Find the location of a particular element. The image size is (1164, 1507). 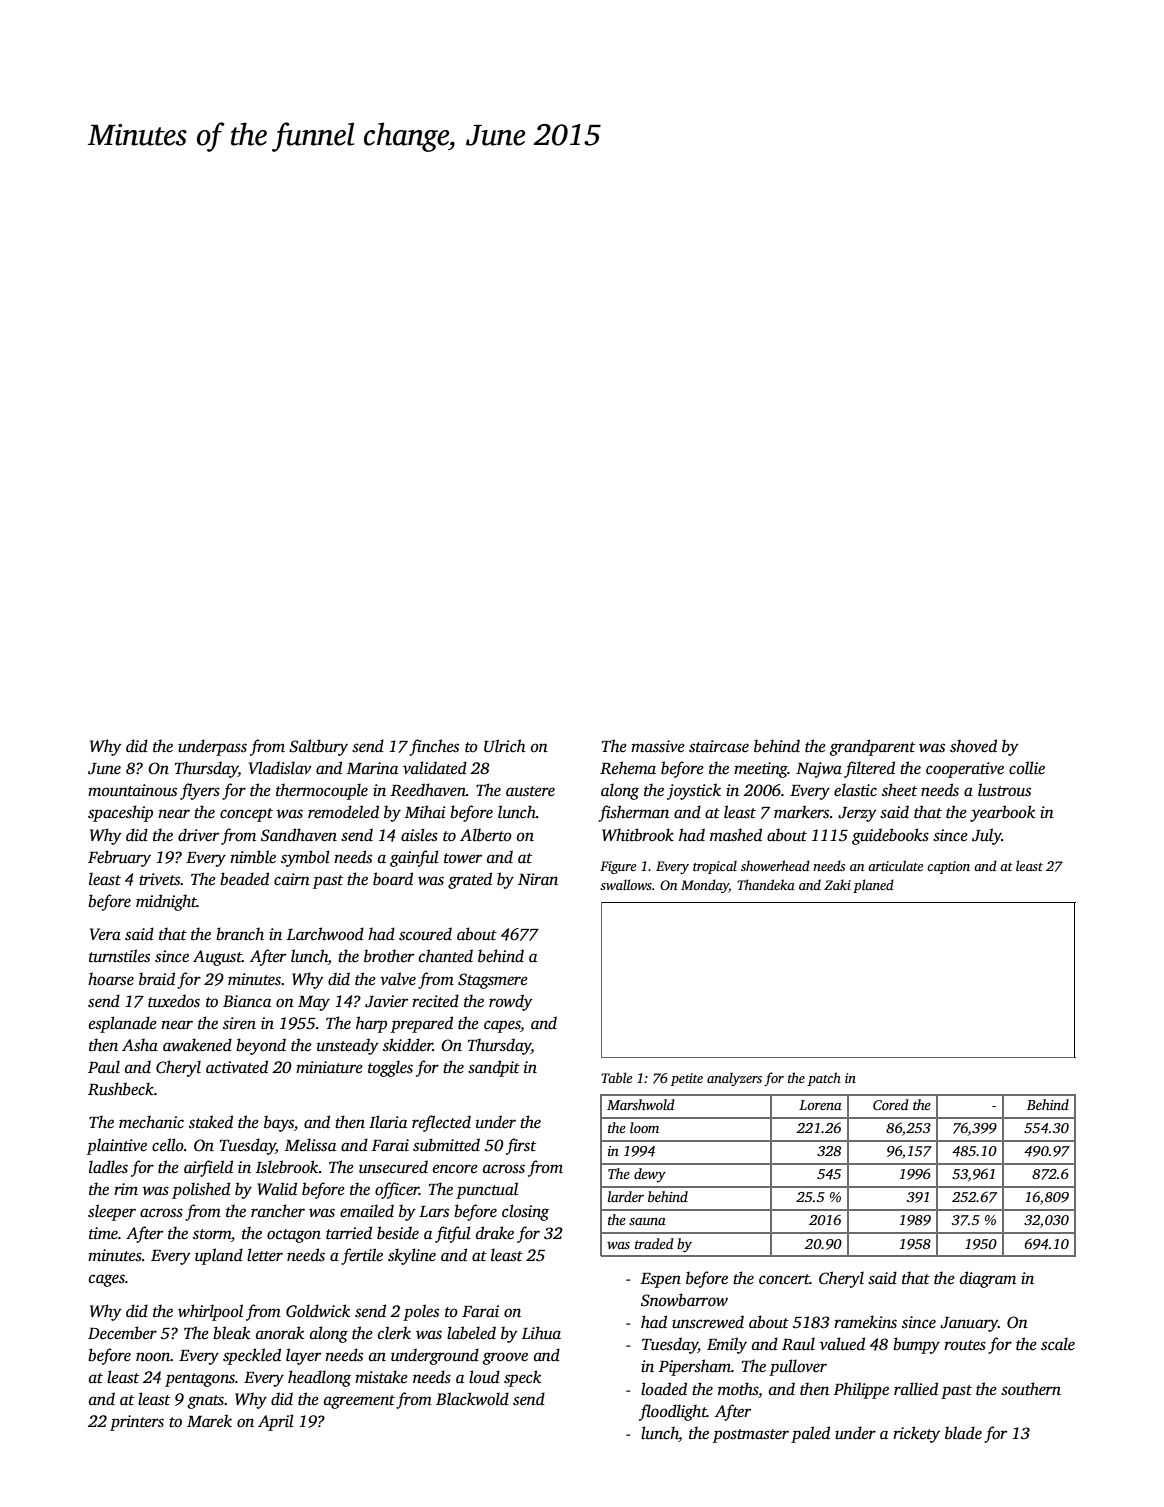

planed is located at coordinates (873, 886).
